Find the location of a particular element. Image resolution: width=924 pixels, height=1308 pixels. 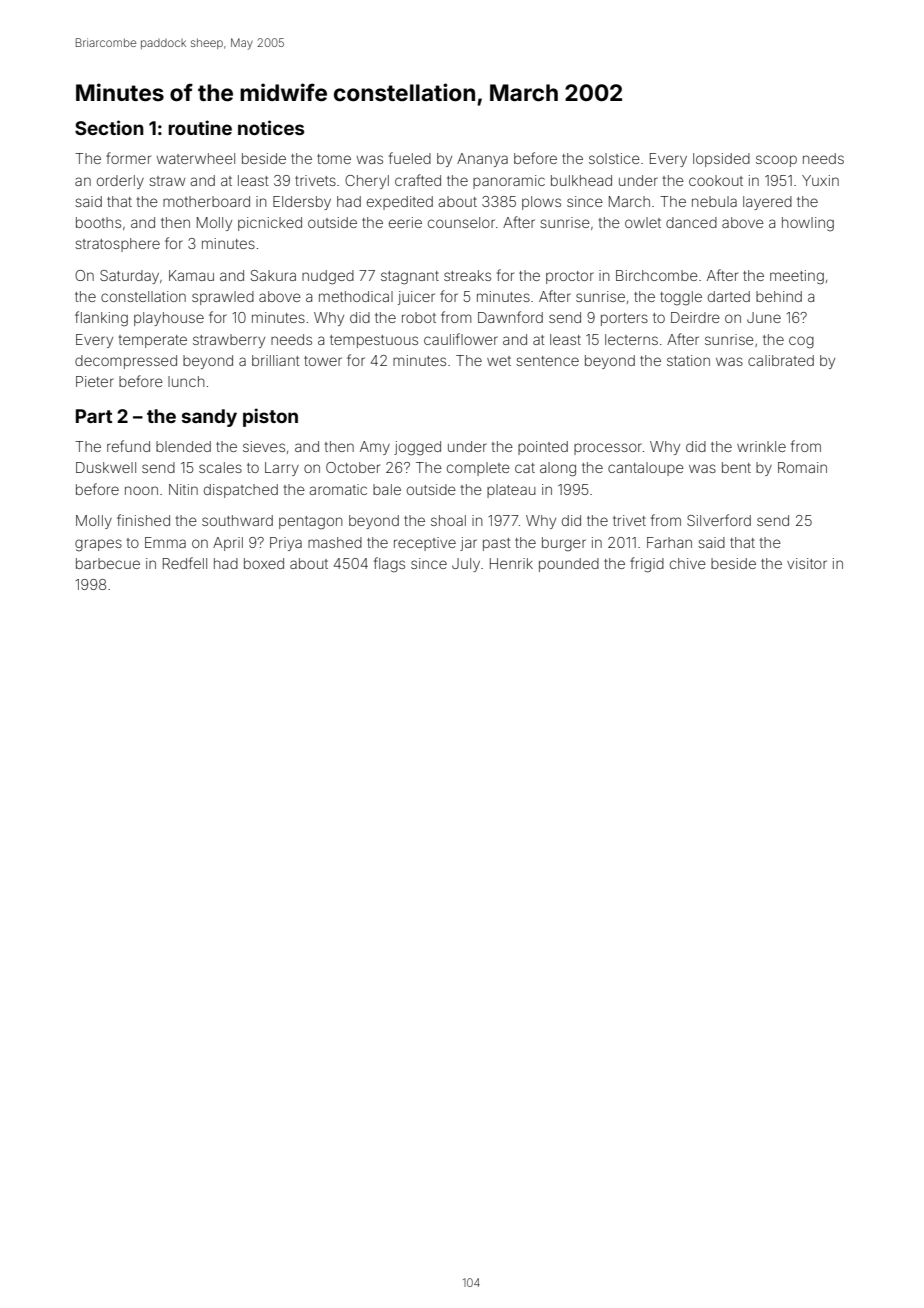

Section is located at coordinates (109, 127).
